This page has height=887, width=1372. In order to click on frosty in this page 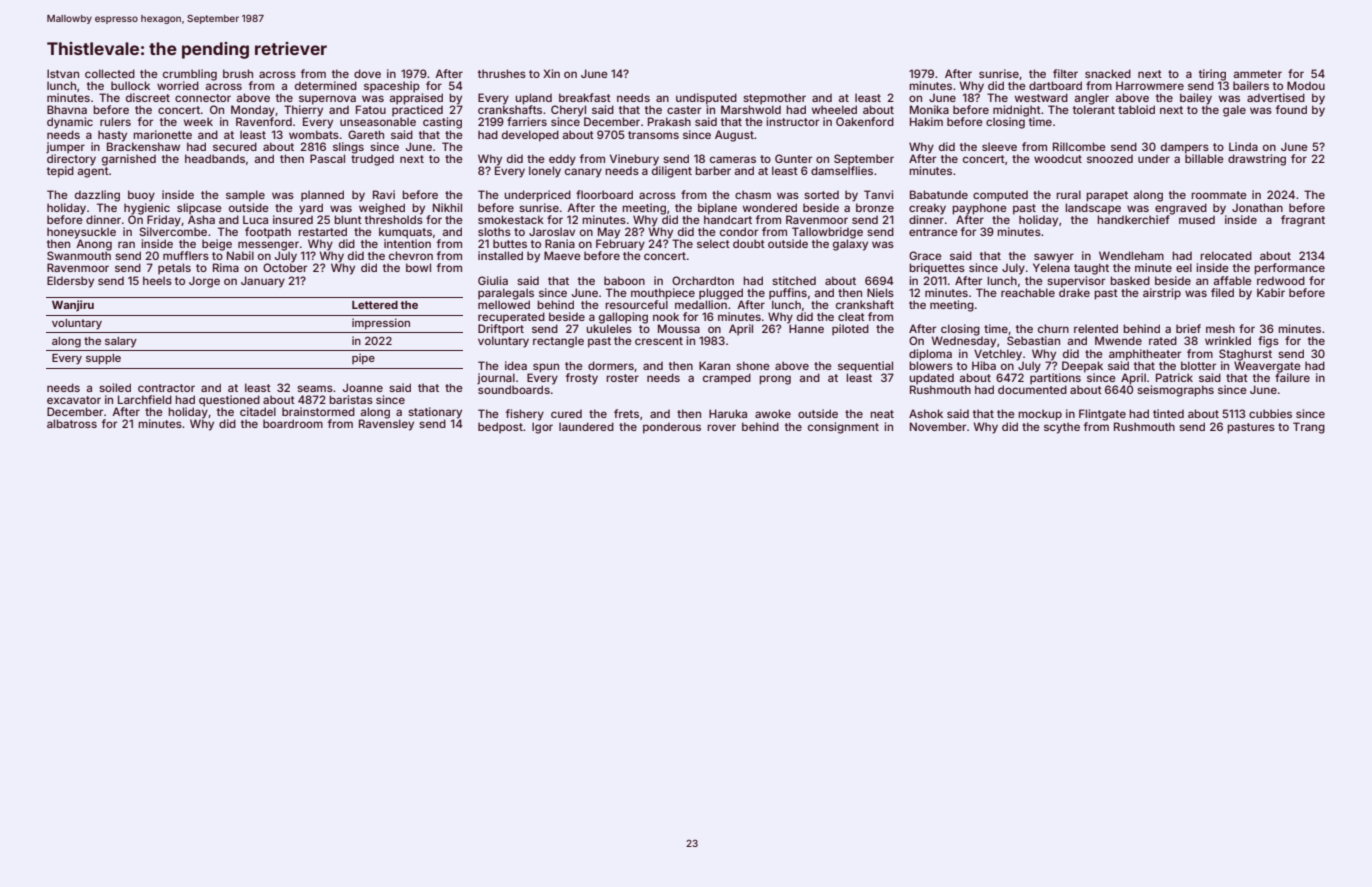, I will do `click(582, 379)`.
